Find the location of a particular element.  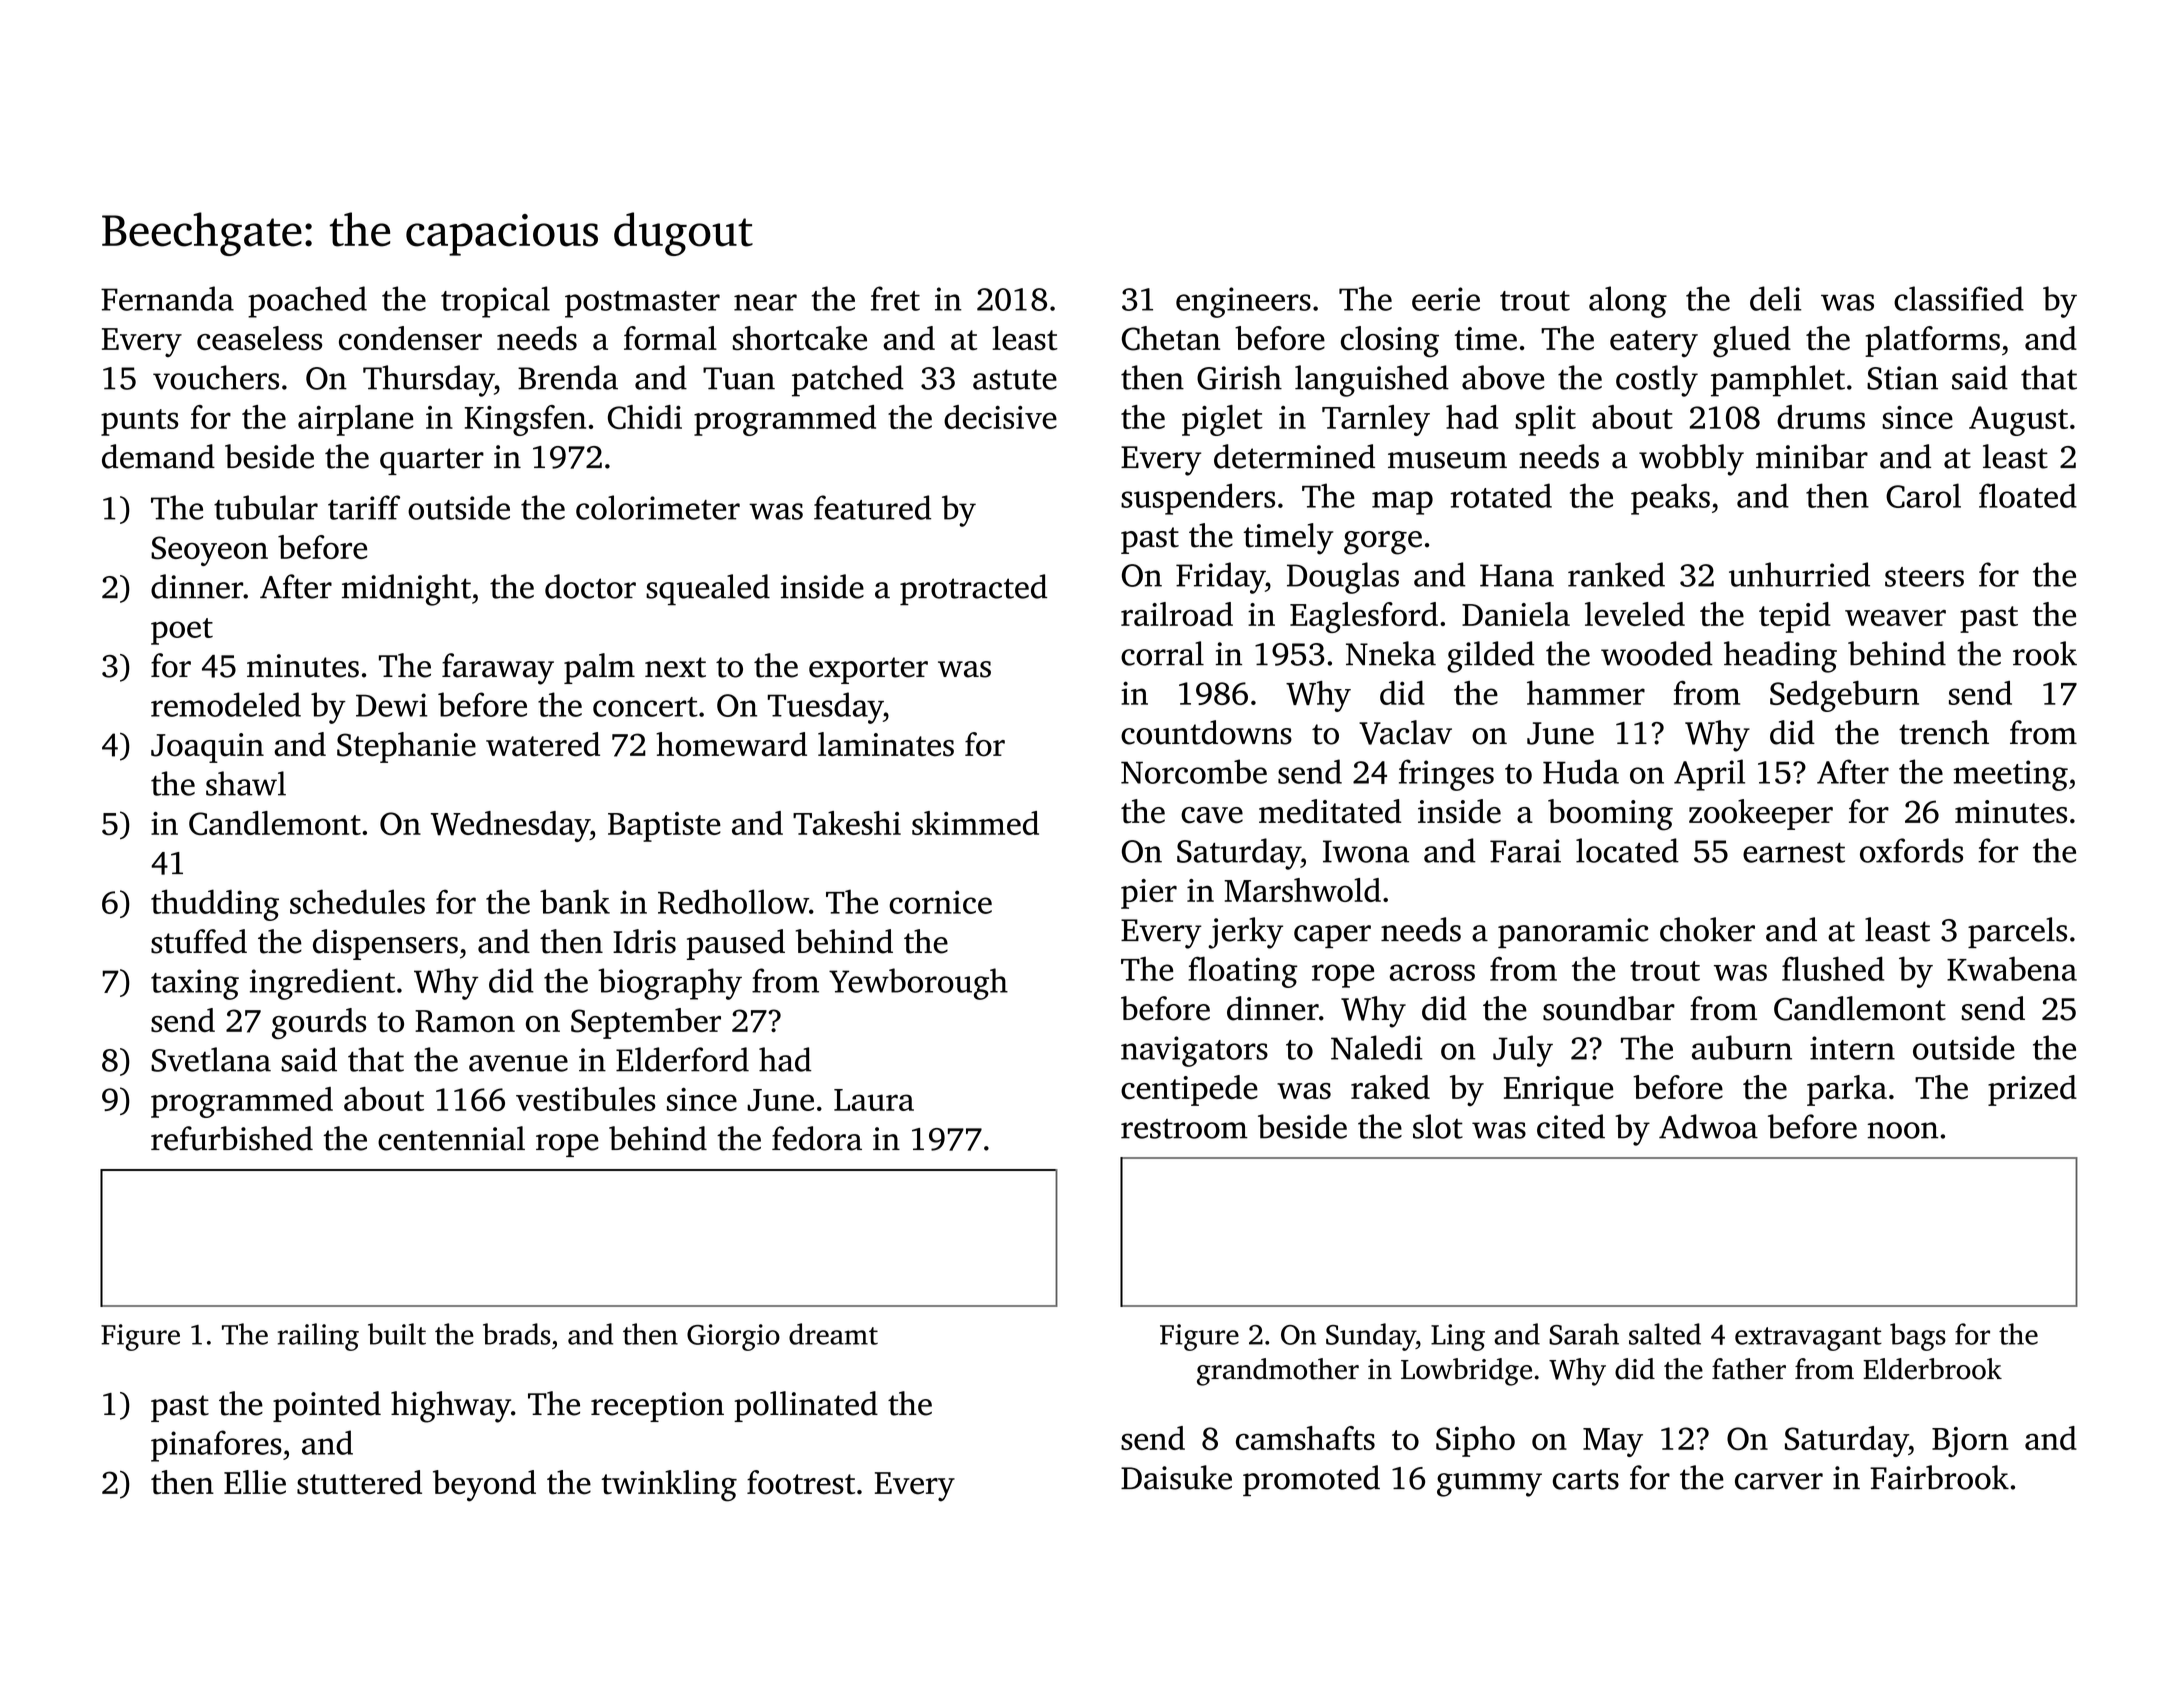

taxing is located at coordinates (195, 984).
